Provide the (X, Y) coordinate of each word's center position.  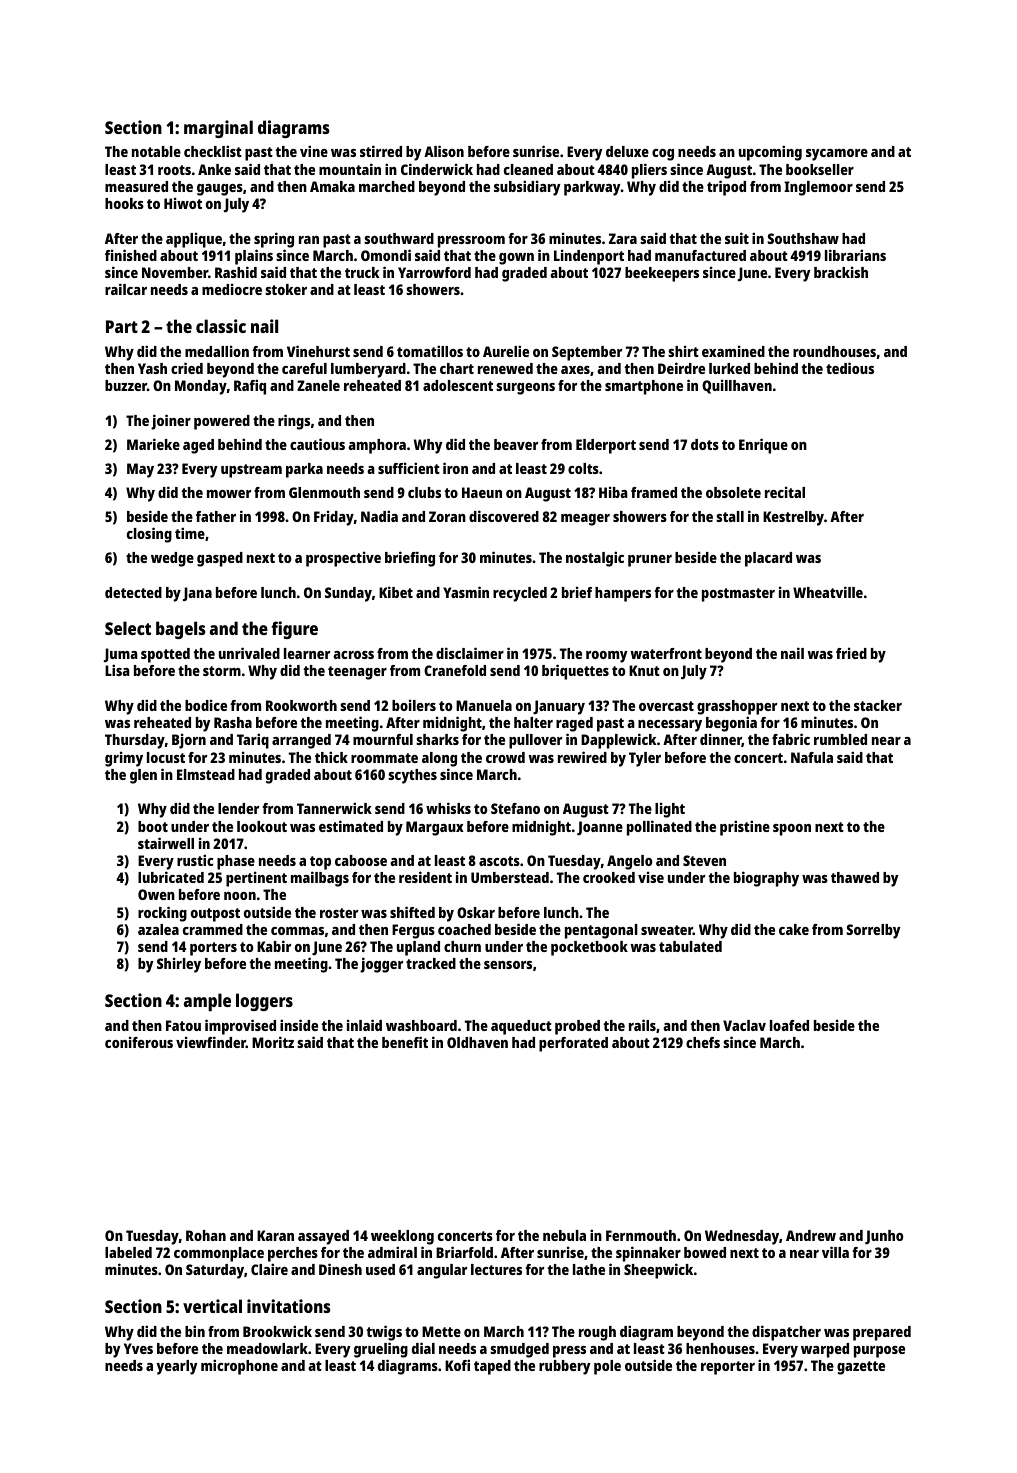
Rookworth (301, 705)
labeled (128, 1252)
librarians (855, 255)
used (380, 1269)
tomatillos (430, 351)
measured (136, 186)
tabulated (690, 946)
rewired (582, 757)
